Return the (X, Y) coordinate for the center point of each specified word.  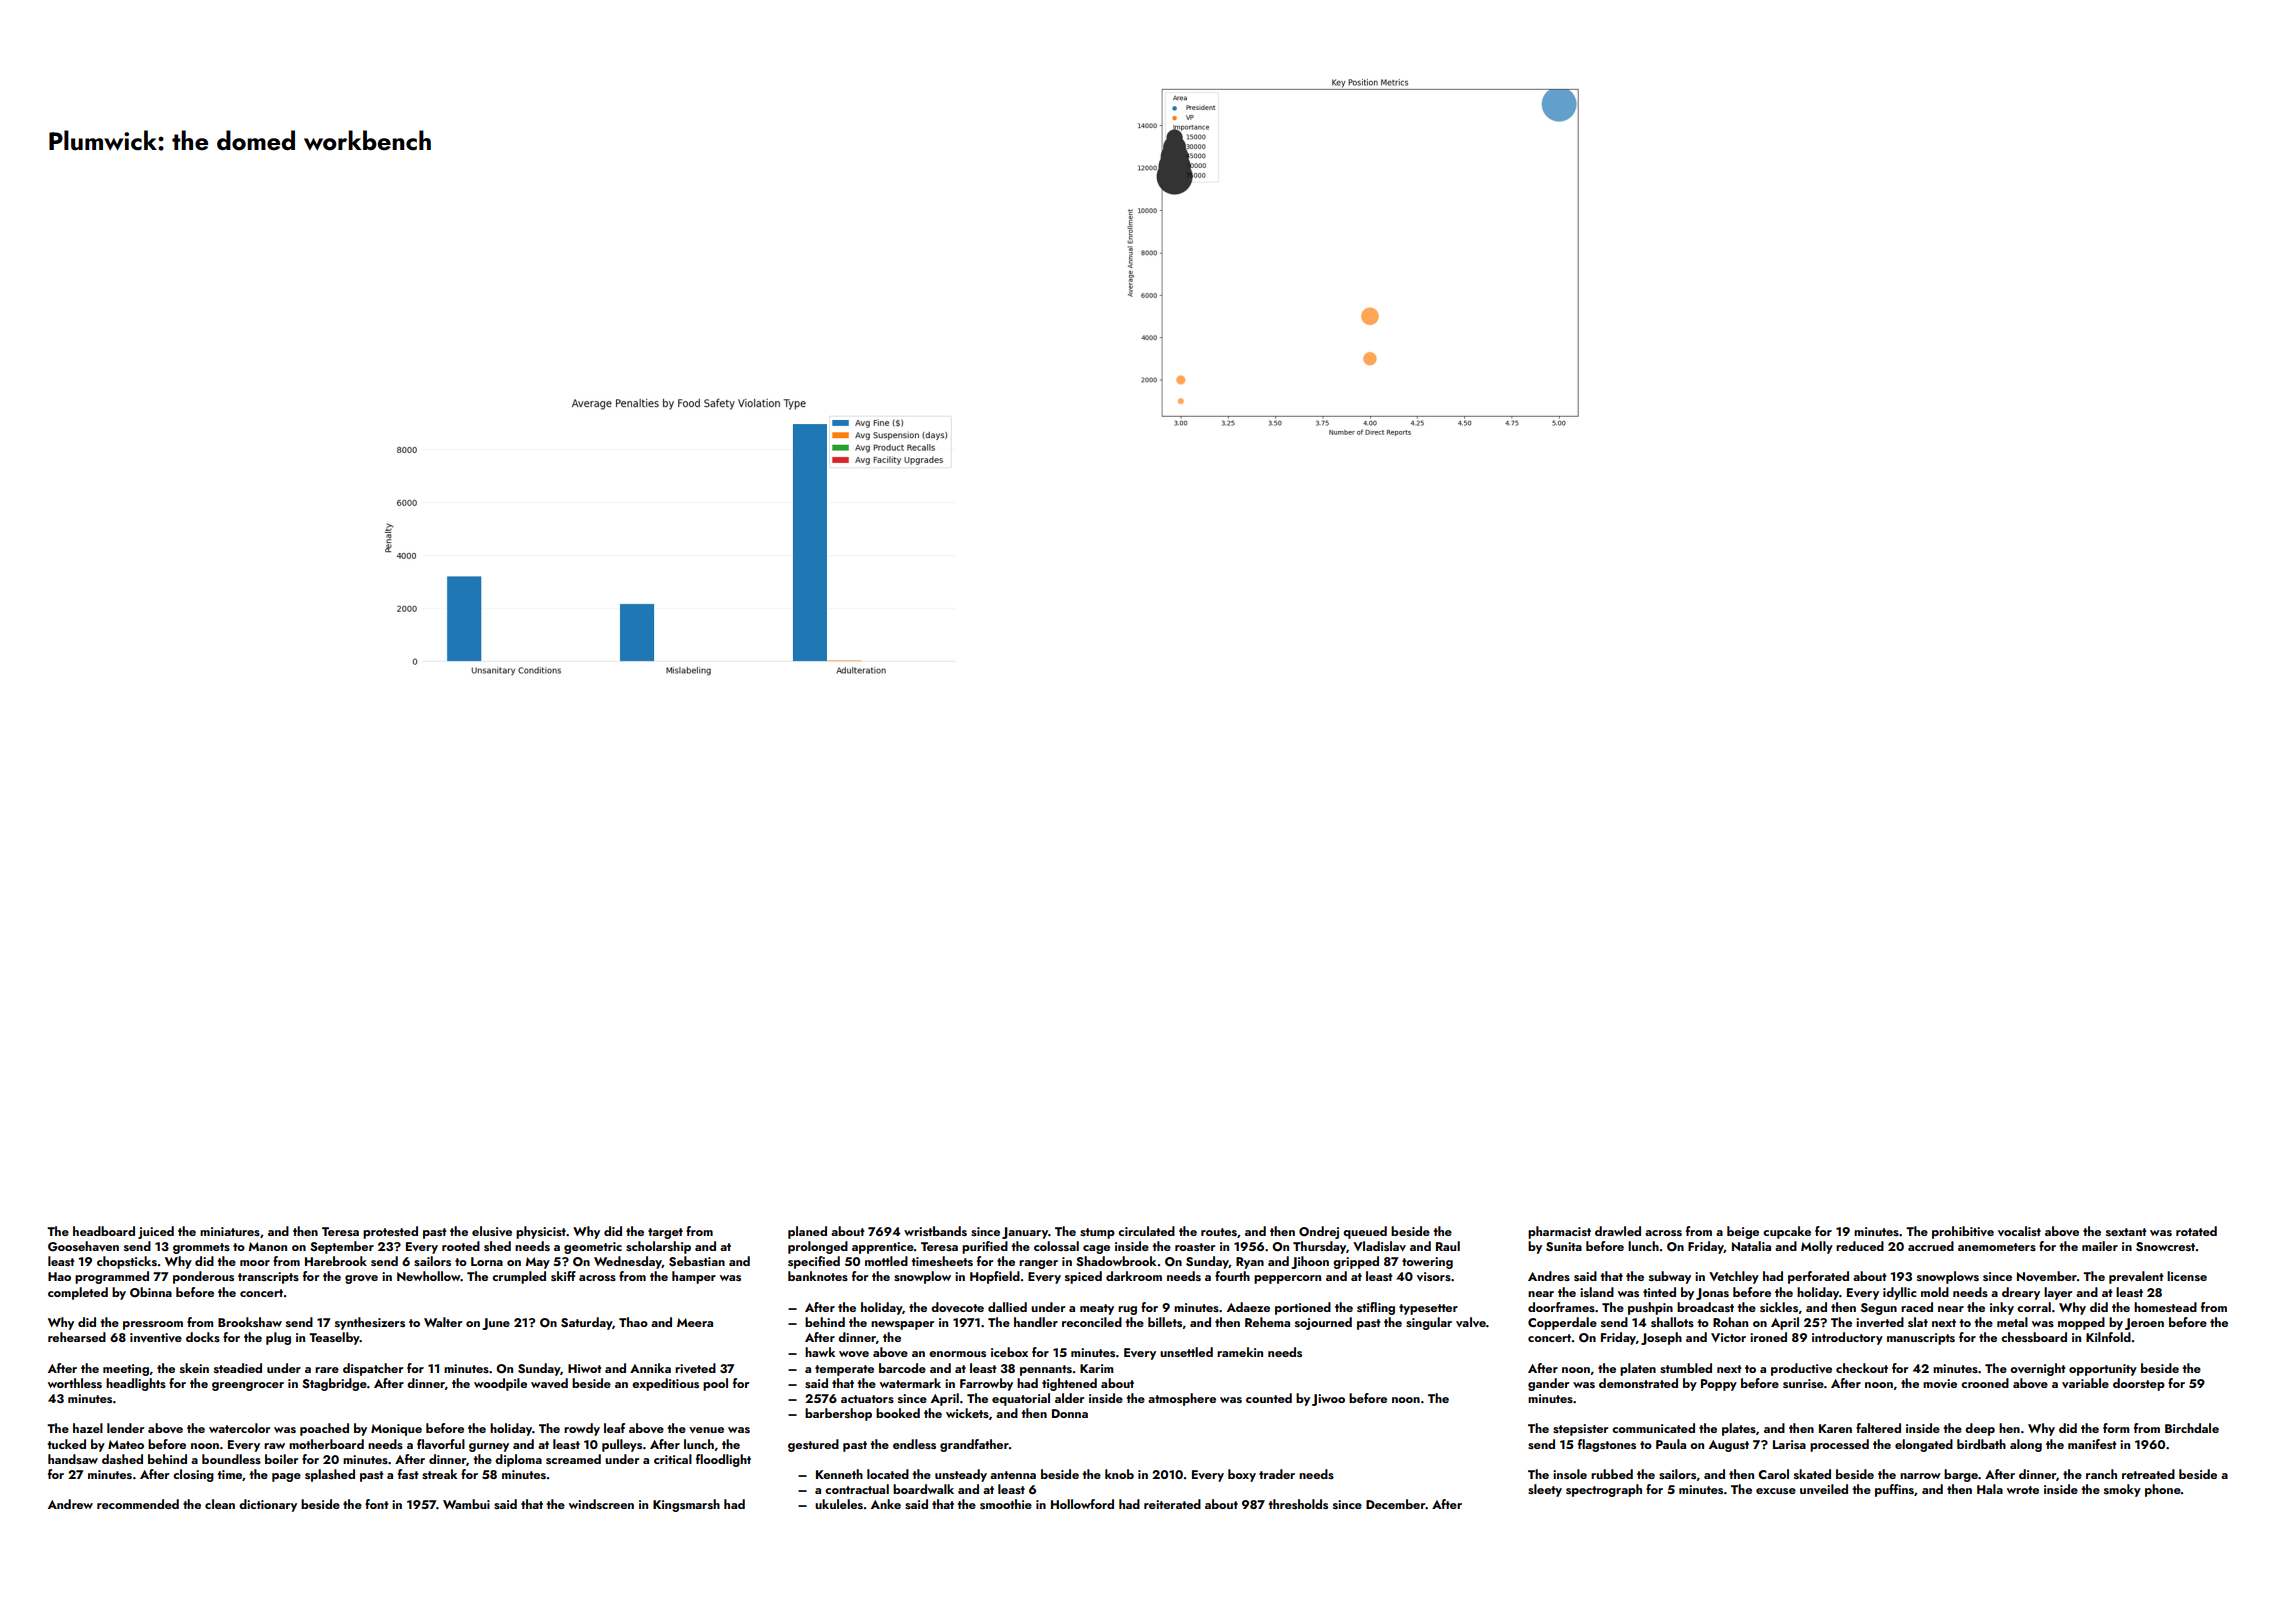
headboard (104, 1231)
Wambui (466, 1504)
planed (807, 1232)
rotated (2196, 1231)
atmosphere (1182, 1399)
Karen (1835, 1428)
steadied (238, 1368)
